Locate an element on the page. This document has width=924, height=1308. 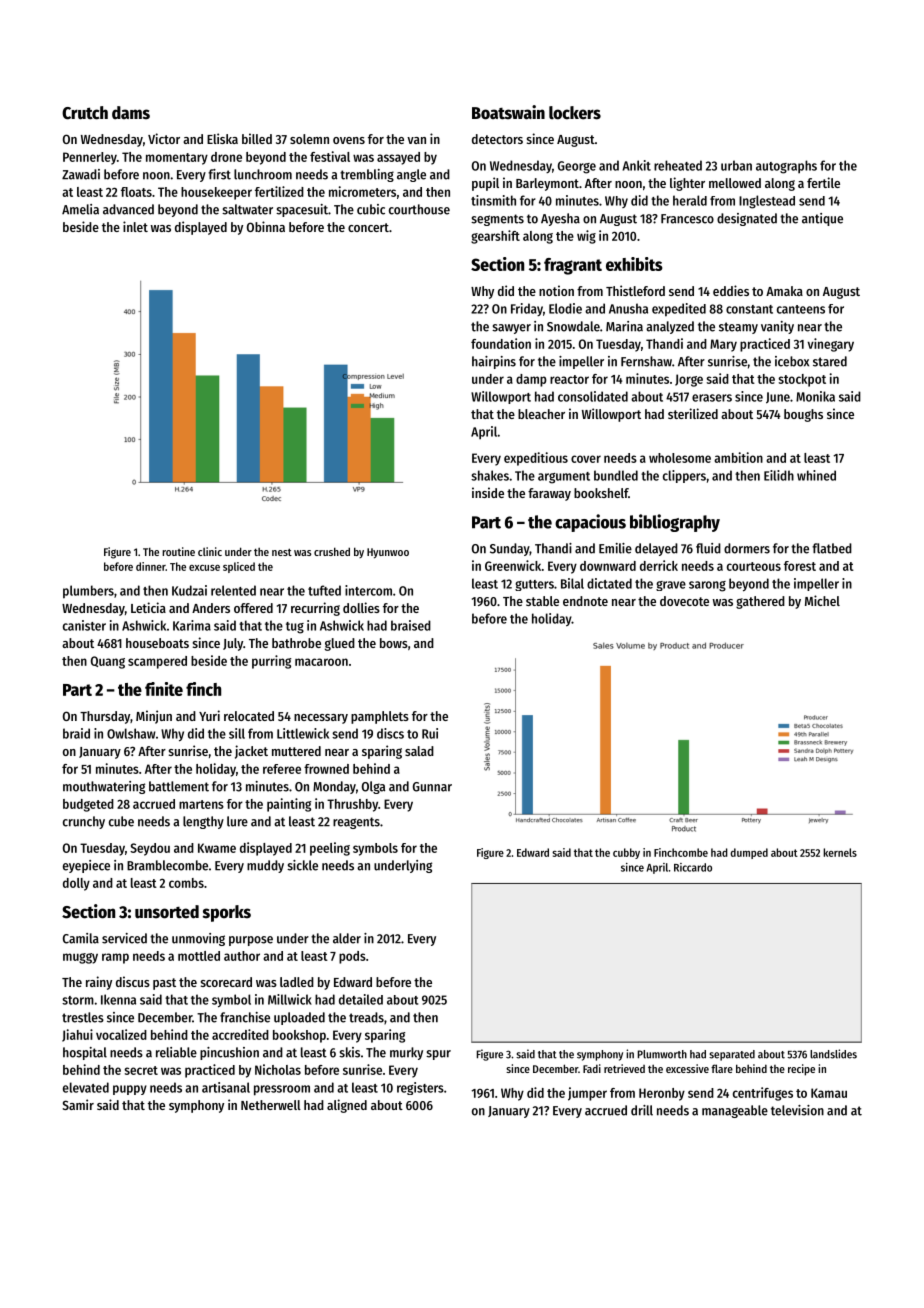
Plumworth is located at coordinates (662, 1054).
